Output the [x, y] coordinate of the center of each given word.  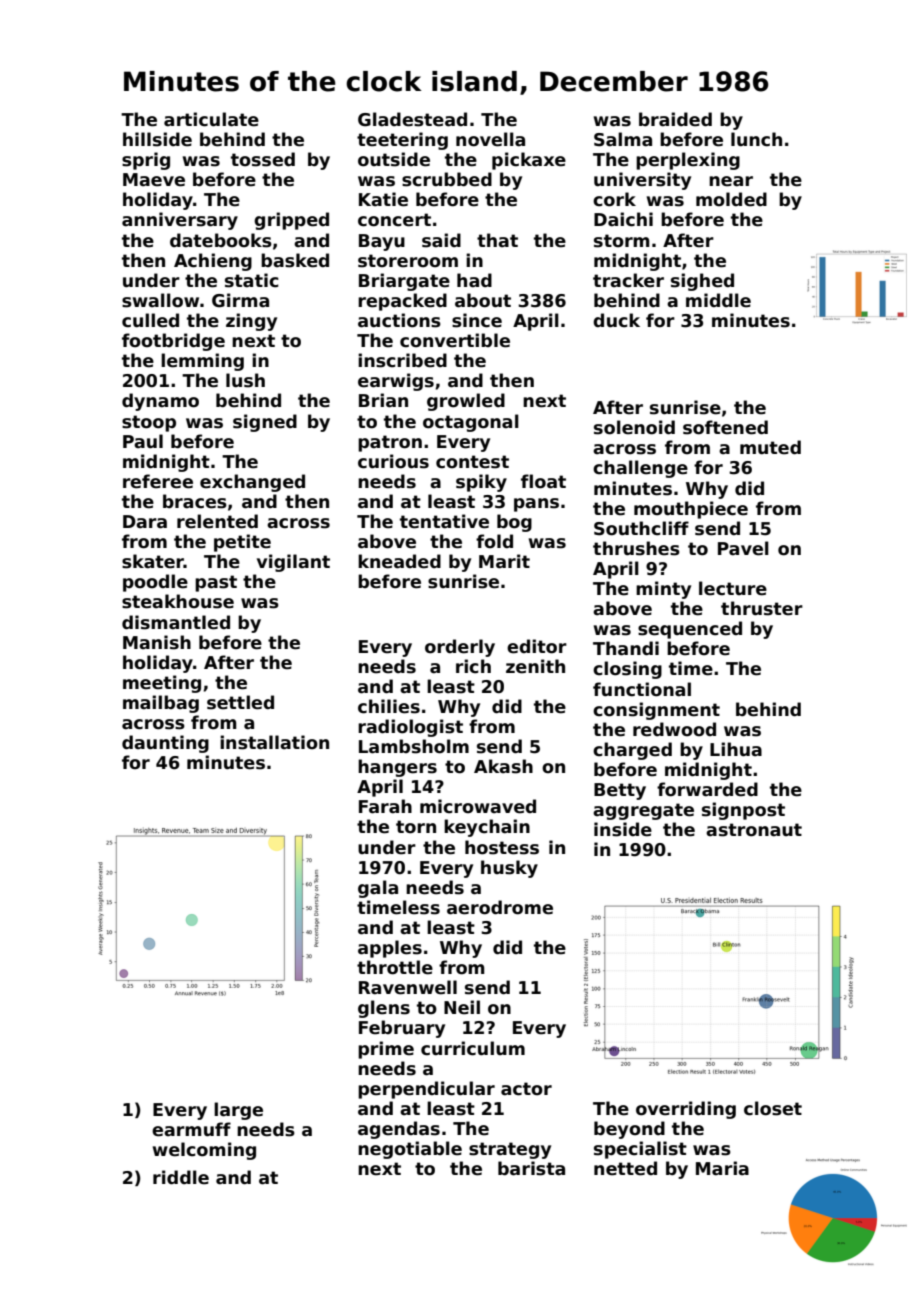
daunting [165, 744]
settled [240, 702]
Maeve [154, 180]
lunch [756, 139]
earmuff [191, 1129]
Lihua [736, 749]
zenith [535, 666]
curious [393, 461]
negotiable [410, 1150]
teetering [402, 141]
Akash [503, 766]
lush [245, 380]
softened [725, 427]
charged [632, 751]
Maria [722, 1168]
